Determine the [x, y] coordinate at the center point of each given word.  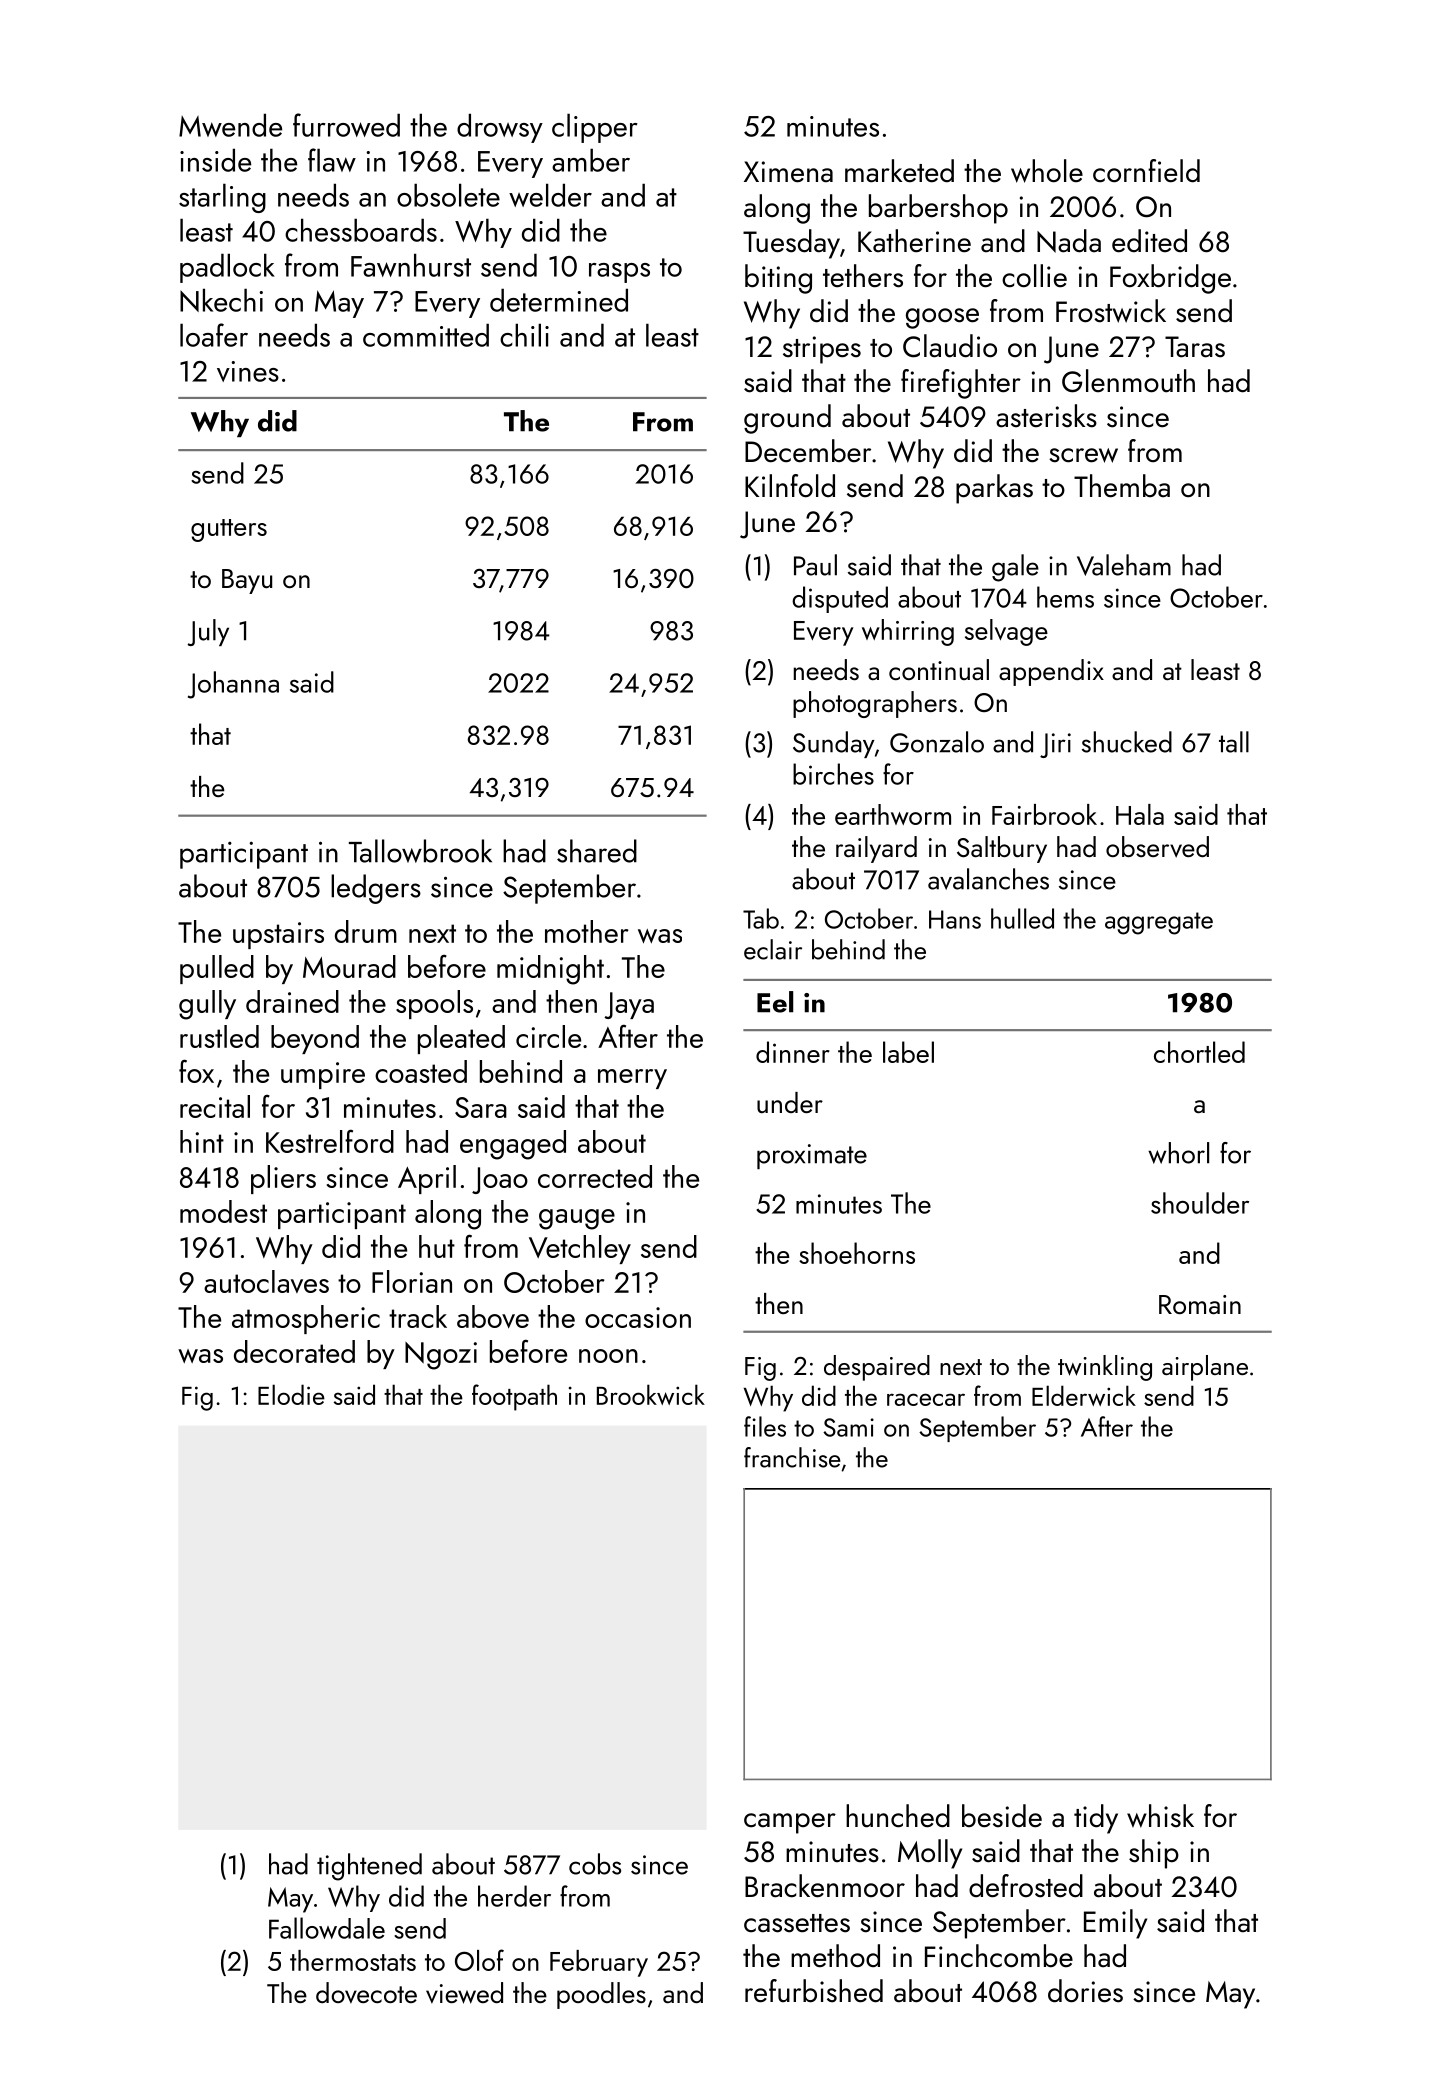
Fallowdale [327, 1928]
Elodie [291, 1394]
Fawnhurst [411, 265]
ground [787, 419]
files [765, 1426]
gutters [229, 530]
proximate [812, 1156]
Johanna [233, 685]
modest [223, 1211]
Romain [1200, 1304]
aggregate [1159, 923]
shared [597, 851]
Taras [1195, 347]
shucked [1127, 742]
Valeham [1124, 565]
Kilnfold [790, 486]
